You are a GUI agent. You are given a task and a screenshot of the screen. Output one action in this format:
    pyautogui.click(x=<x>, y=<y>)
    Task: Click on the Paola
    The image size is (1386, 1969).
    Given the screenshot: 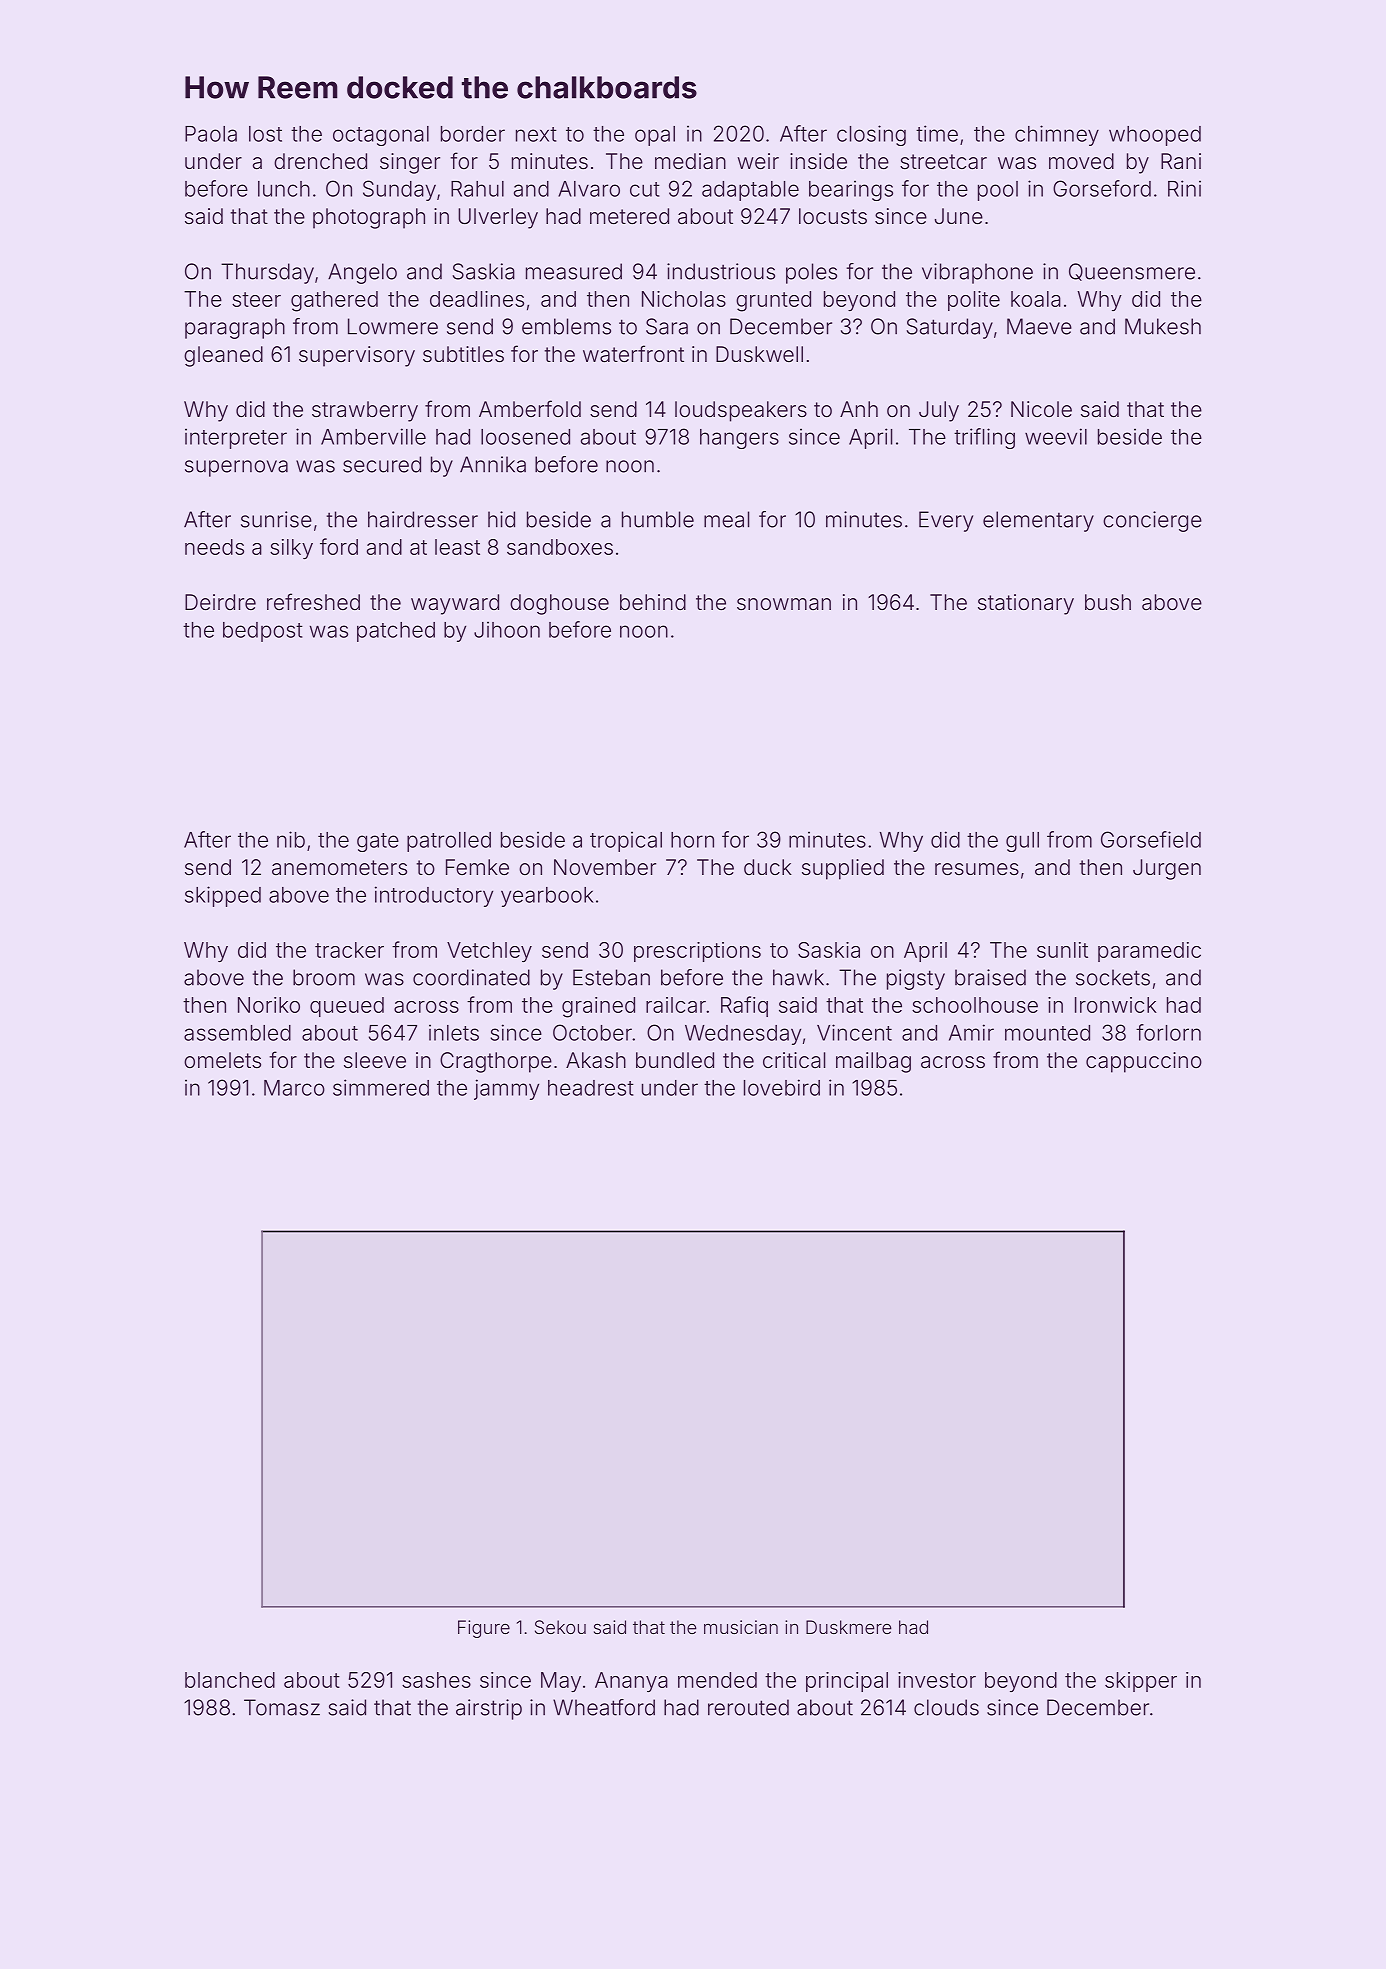 What is the action you would take?
    pyautogui.click(x=211, y=134)
